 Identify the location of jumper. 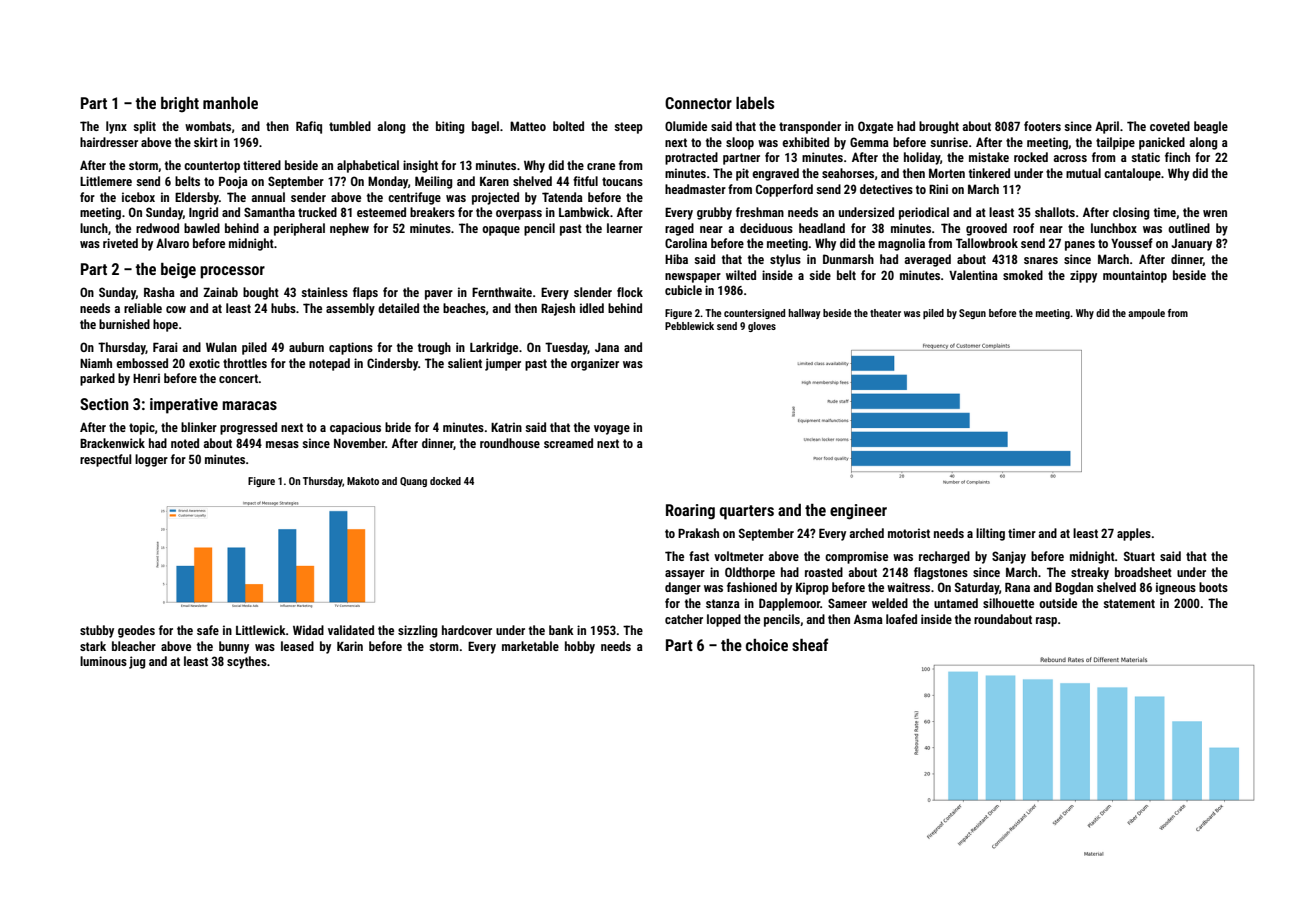
(503, 364).
